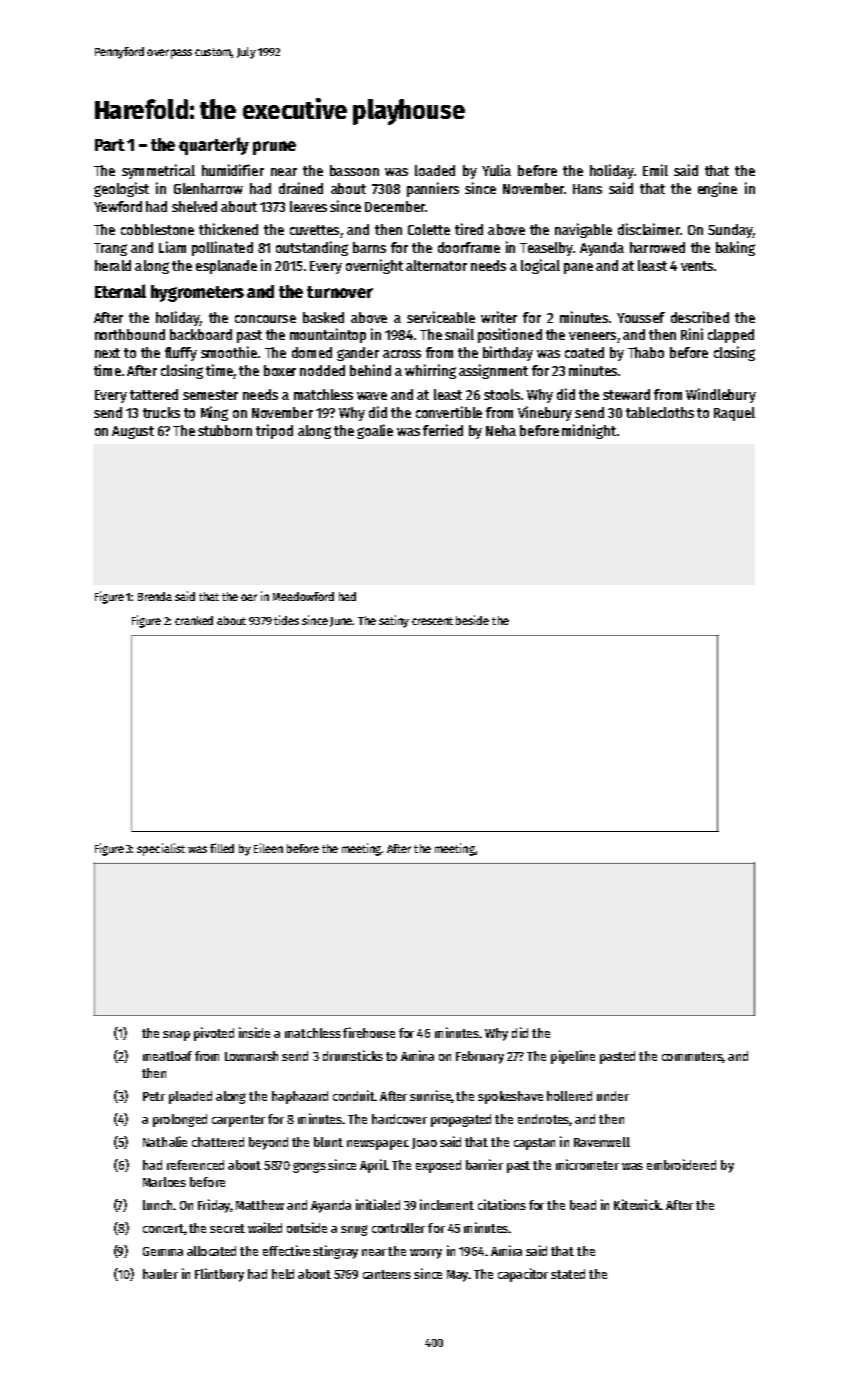 The image size is (849, 1400). Describe the element at coordinates (734, 414) in the page. I see `Raquel` at that location.
